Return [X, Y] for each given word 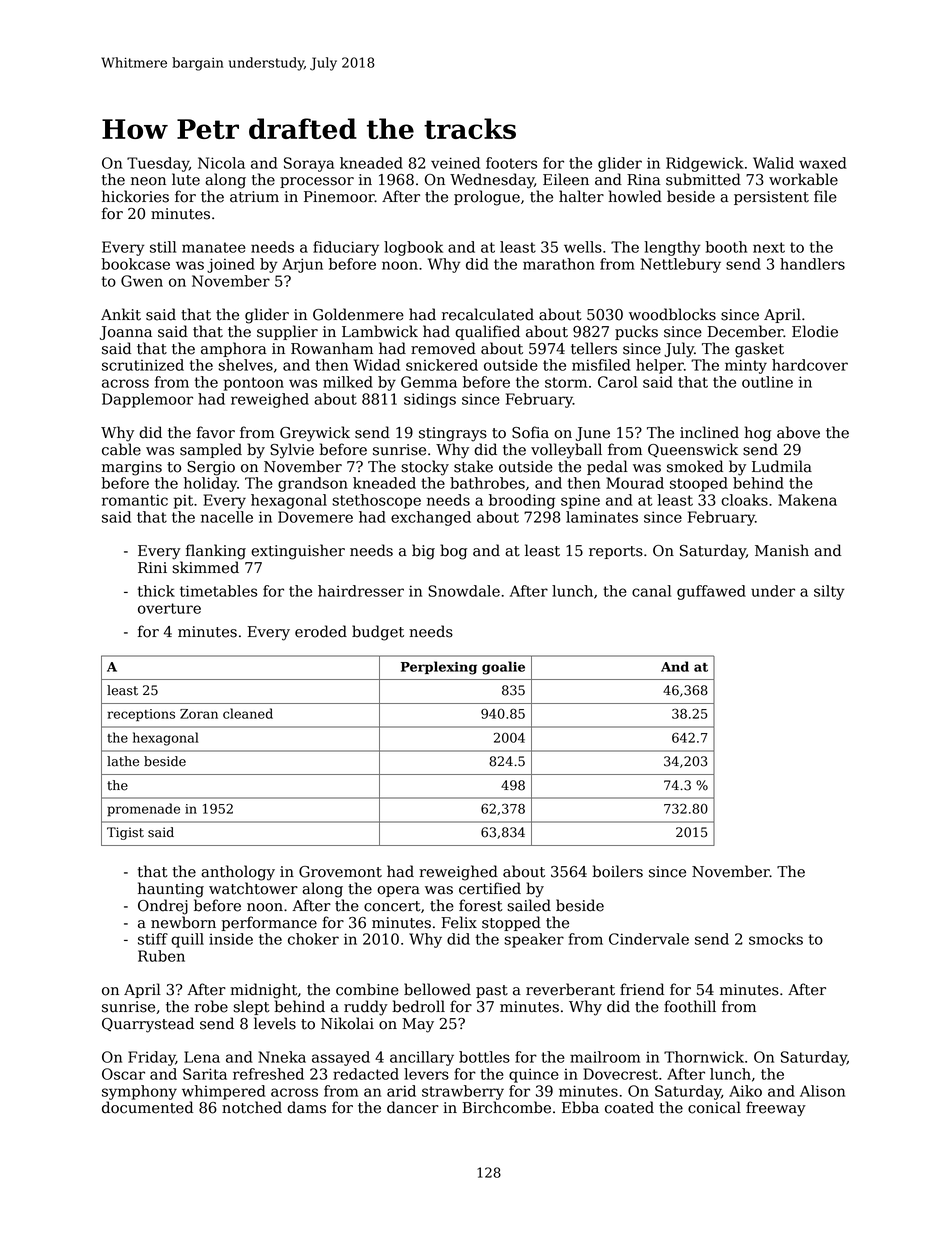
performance [269, 923]
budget [378, 633]
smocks [776, 939]
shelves [246, 365]
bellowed [437, 989]
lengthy [672, 248]
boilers [617, 871]
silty [829, 592]
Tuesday [158, 164]
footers [511, 163]
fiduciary [346, 248]
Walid [773, 163]
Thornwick [704, 1057]
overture [169, 608]
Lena [202, 1057]
